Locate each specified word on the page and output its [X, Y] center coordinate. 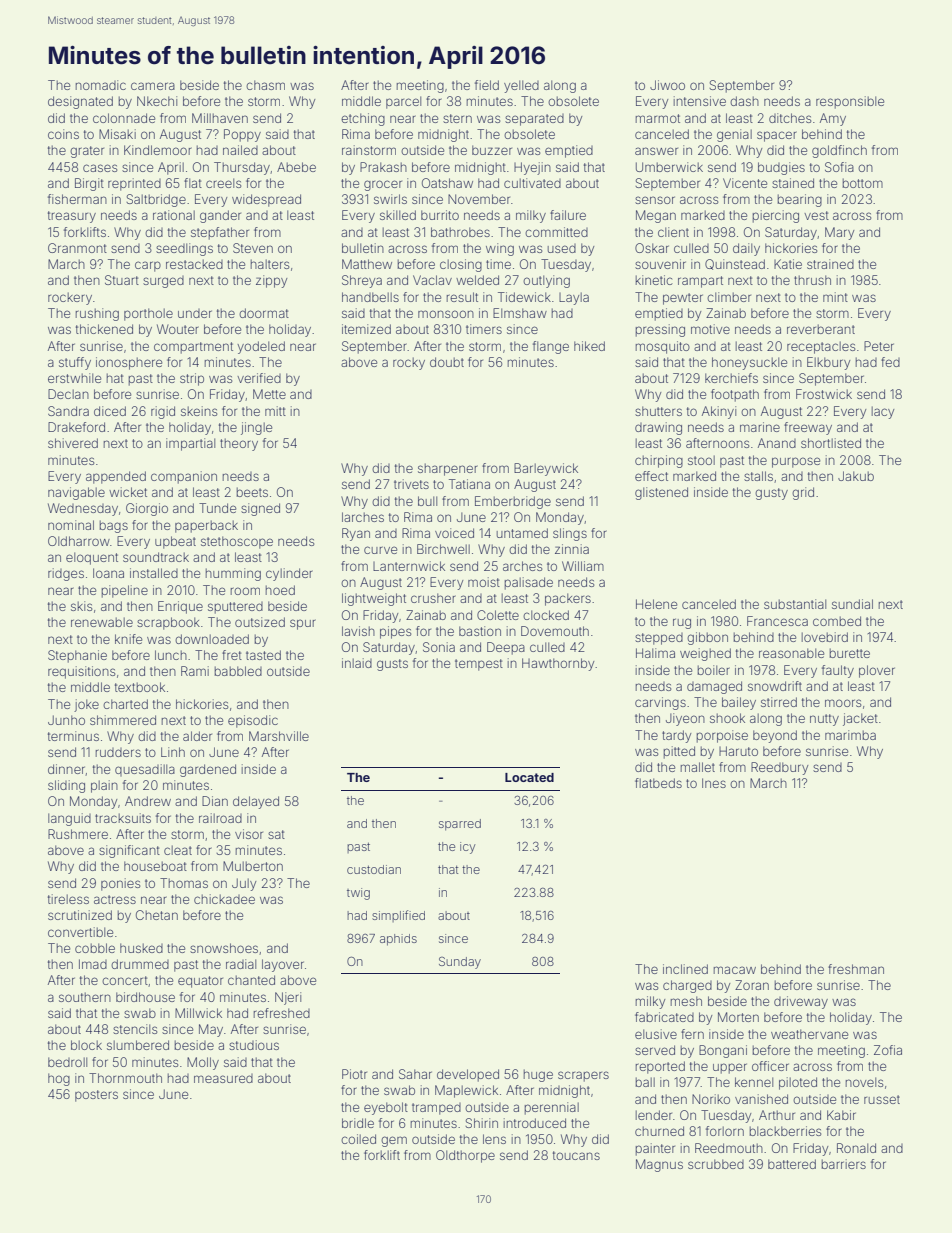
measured [223, 1078]
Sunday [460, 963]
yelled [521, 86]
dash [744, 101]
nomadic [101, 85]
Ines [714, 783]
